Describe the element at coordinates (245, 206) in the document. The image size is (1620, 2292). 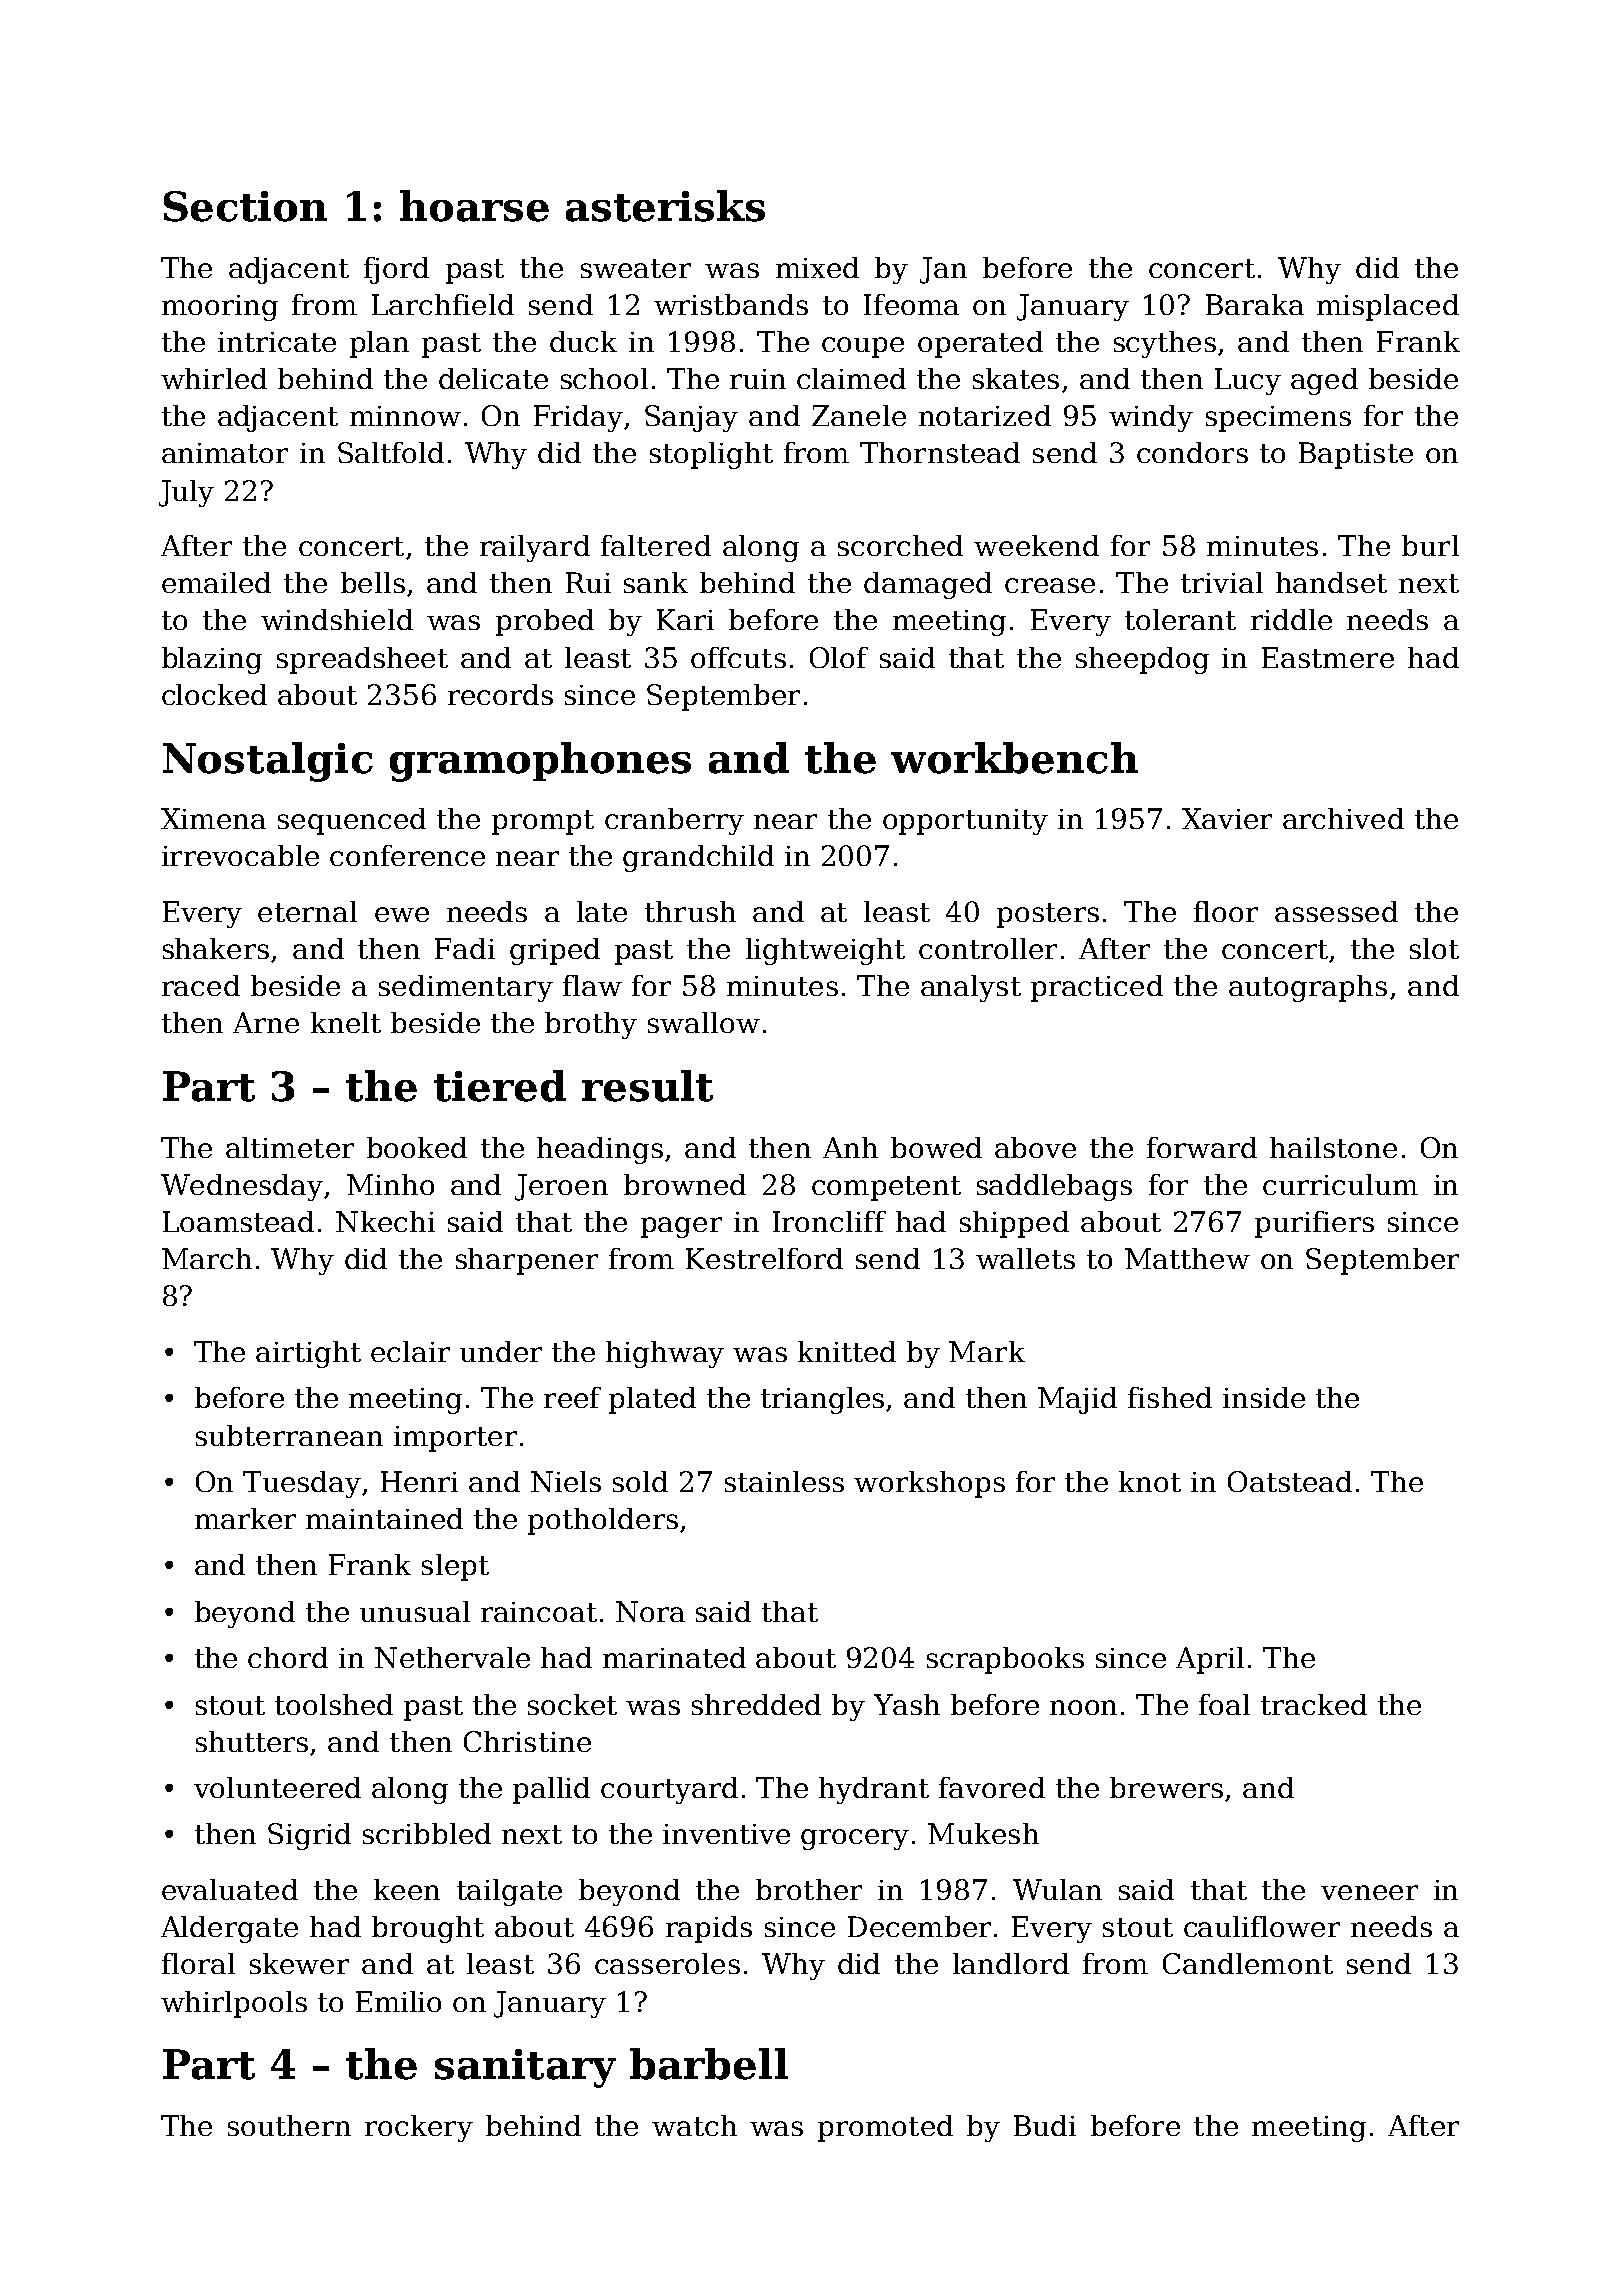
I see `Section` at that location.
